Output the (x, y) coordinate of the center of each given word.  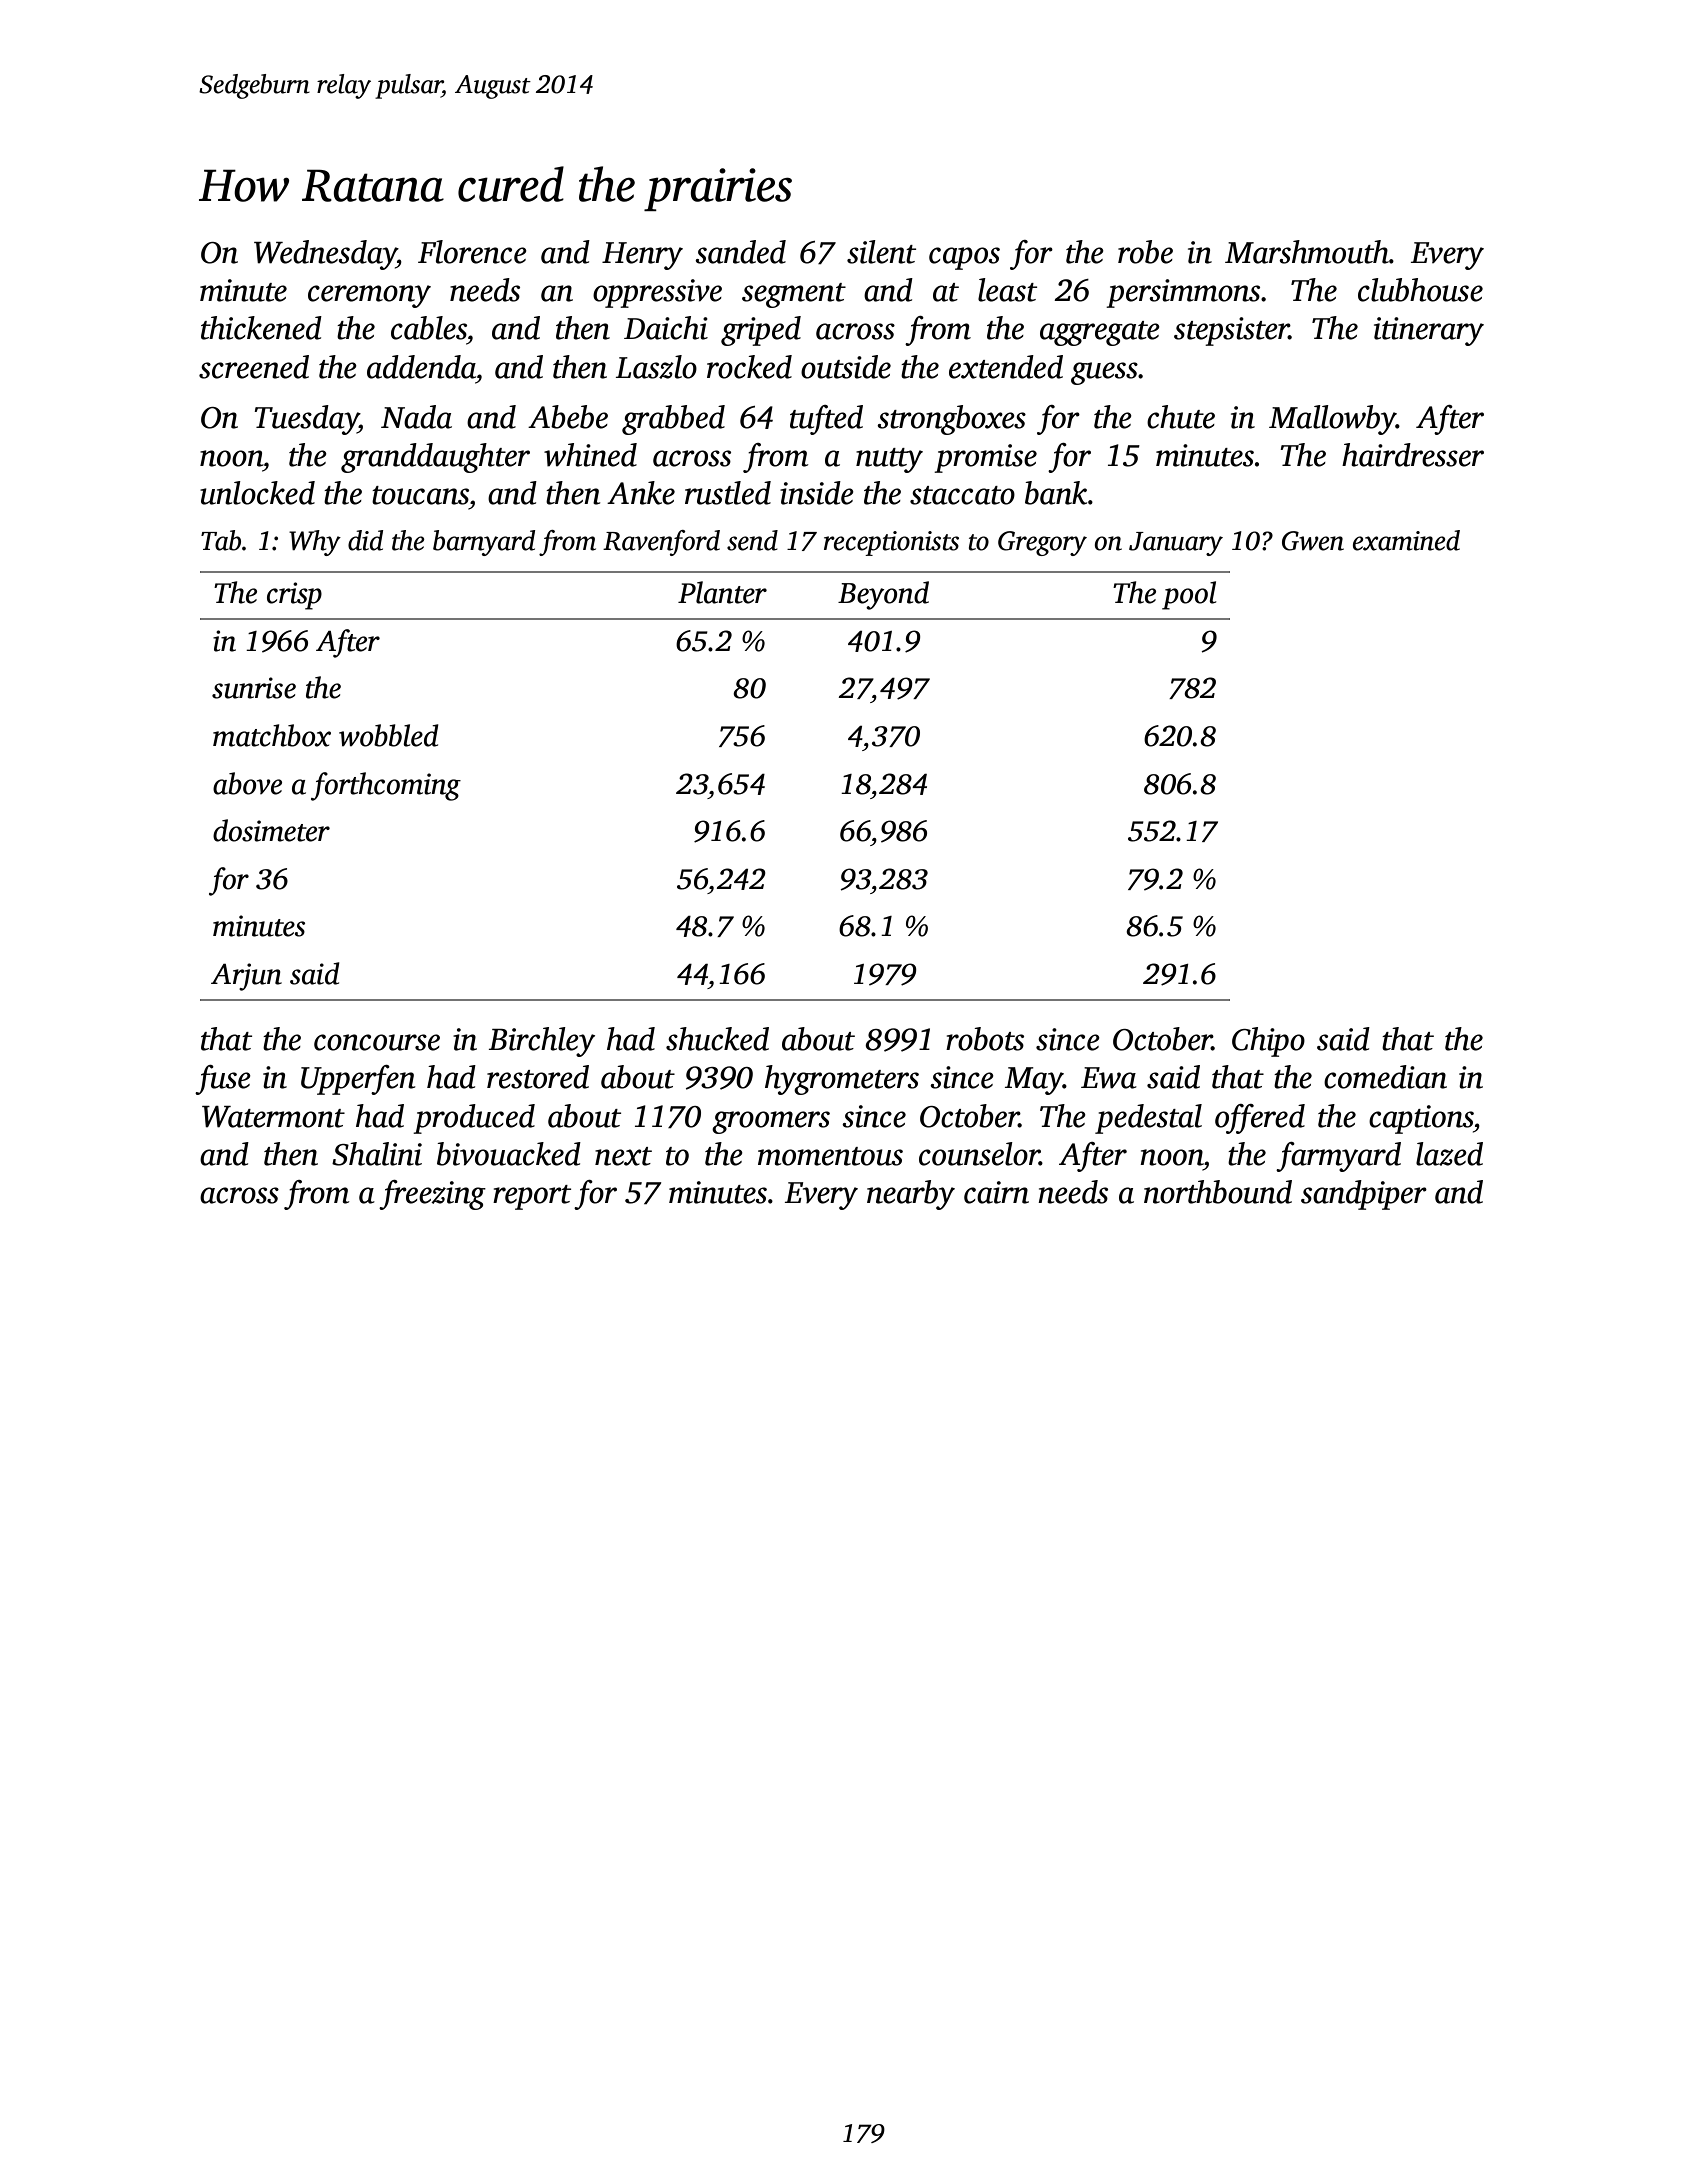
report (532, 1197)
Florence (472, 252)
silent (881, 252)
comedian (1385, 1077)
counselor (979, 1154)
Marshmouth (1307, 252)
